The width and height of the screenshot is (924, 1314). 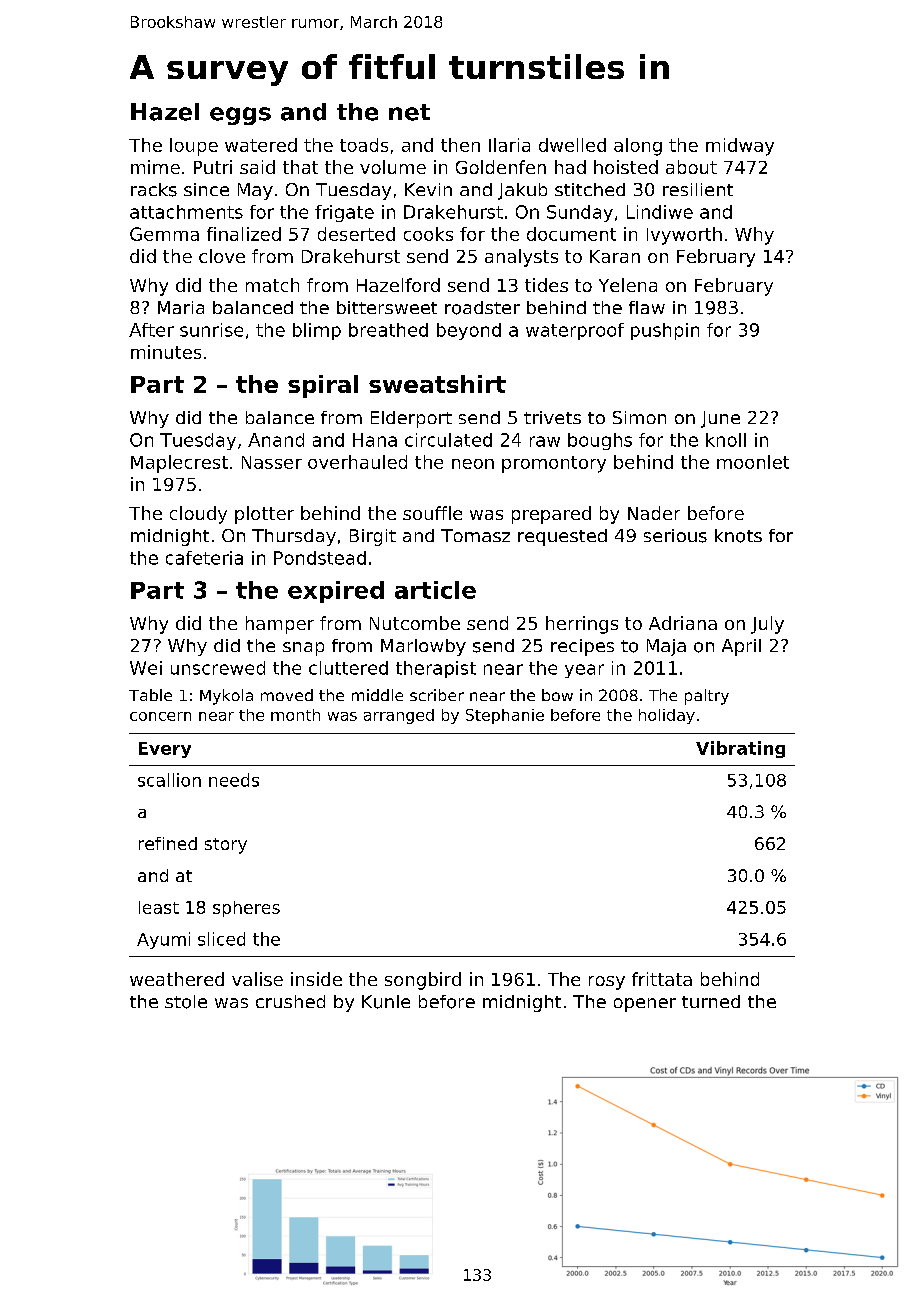 I want to click on songbird, so click(x=423, y=981).
